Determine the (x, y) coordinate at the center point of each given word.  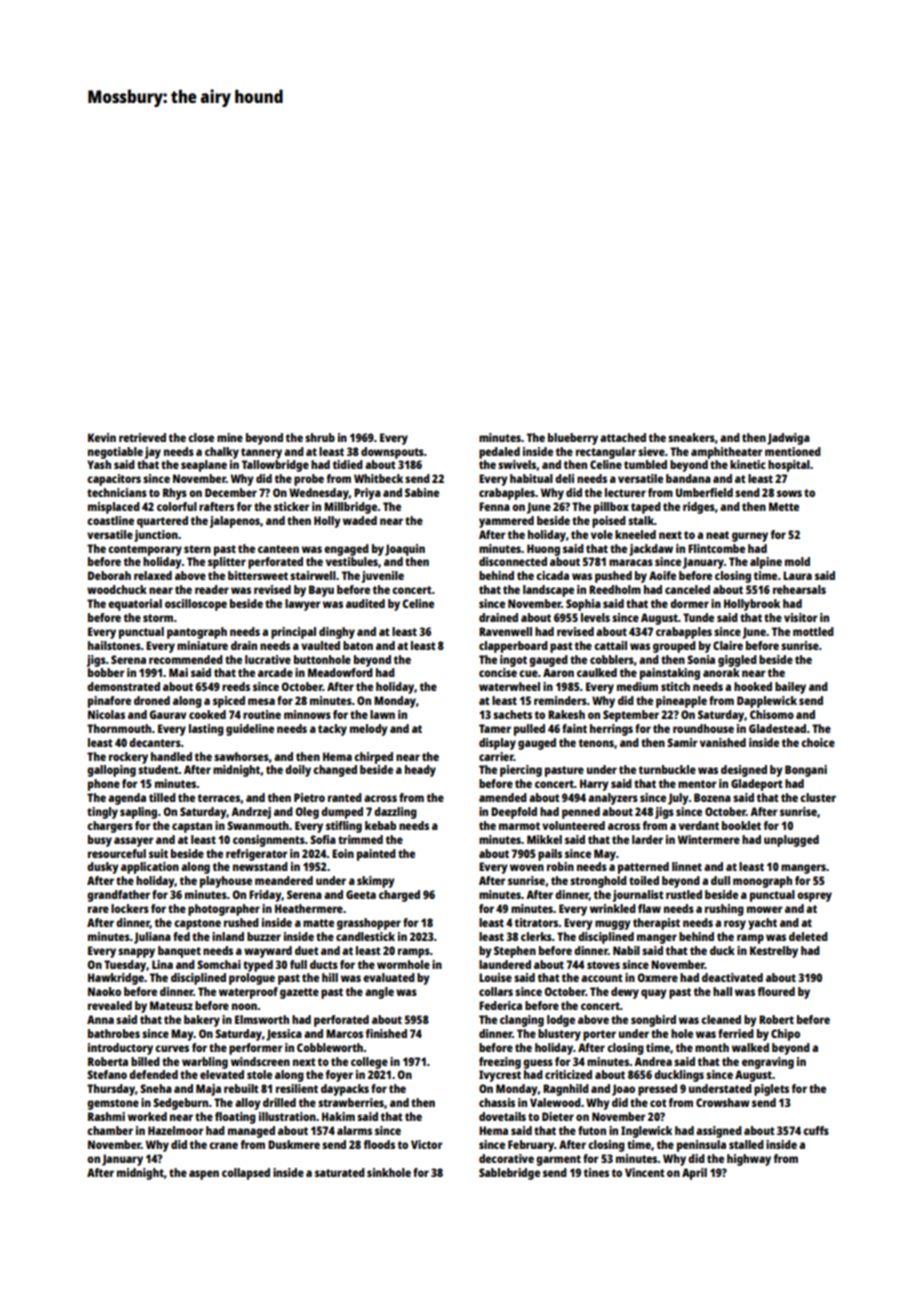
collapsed (246, 1174)
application (150, 868)
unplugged (791, 841)
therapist (656, 924)
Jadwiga (788, 439)
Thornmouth (119, 728)
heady (420, 771)
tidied (348, 464)
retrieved (142, 437)
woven (527, 867)
